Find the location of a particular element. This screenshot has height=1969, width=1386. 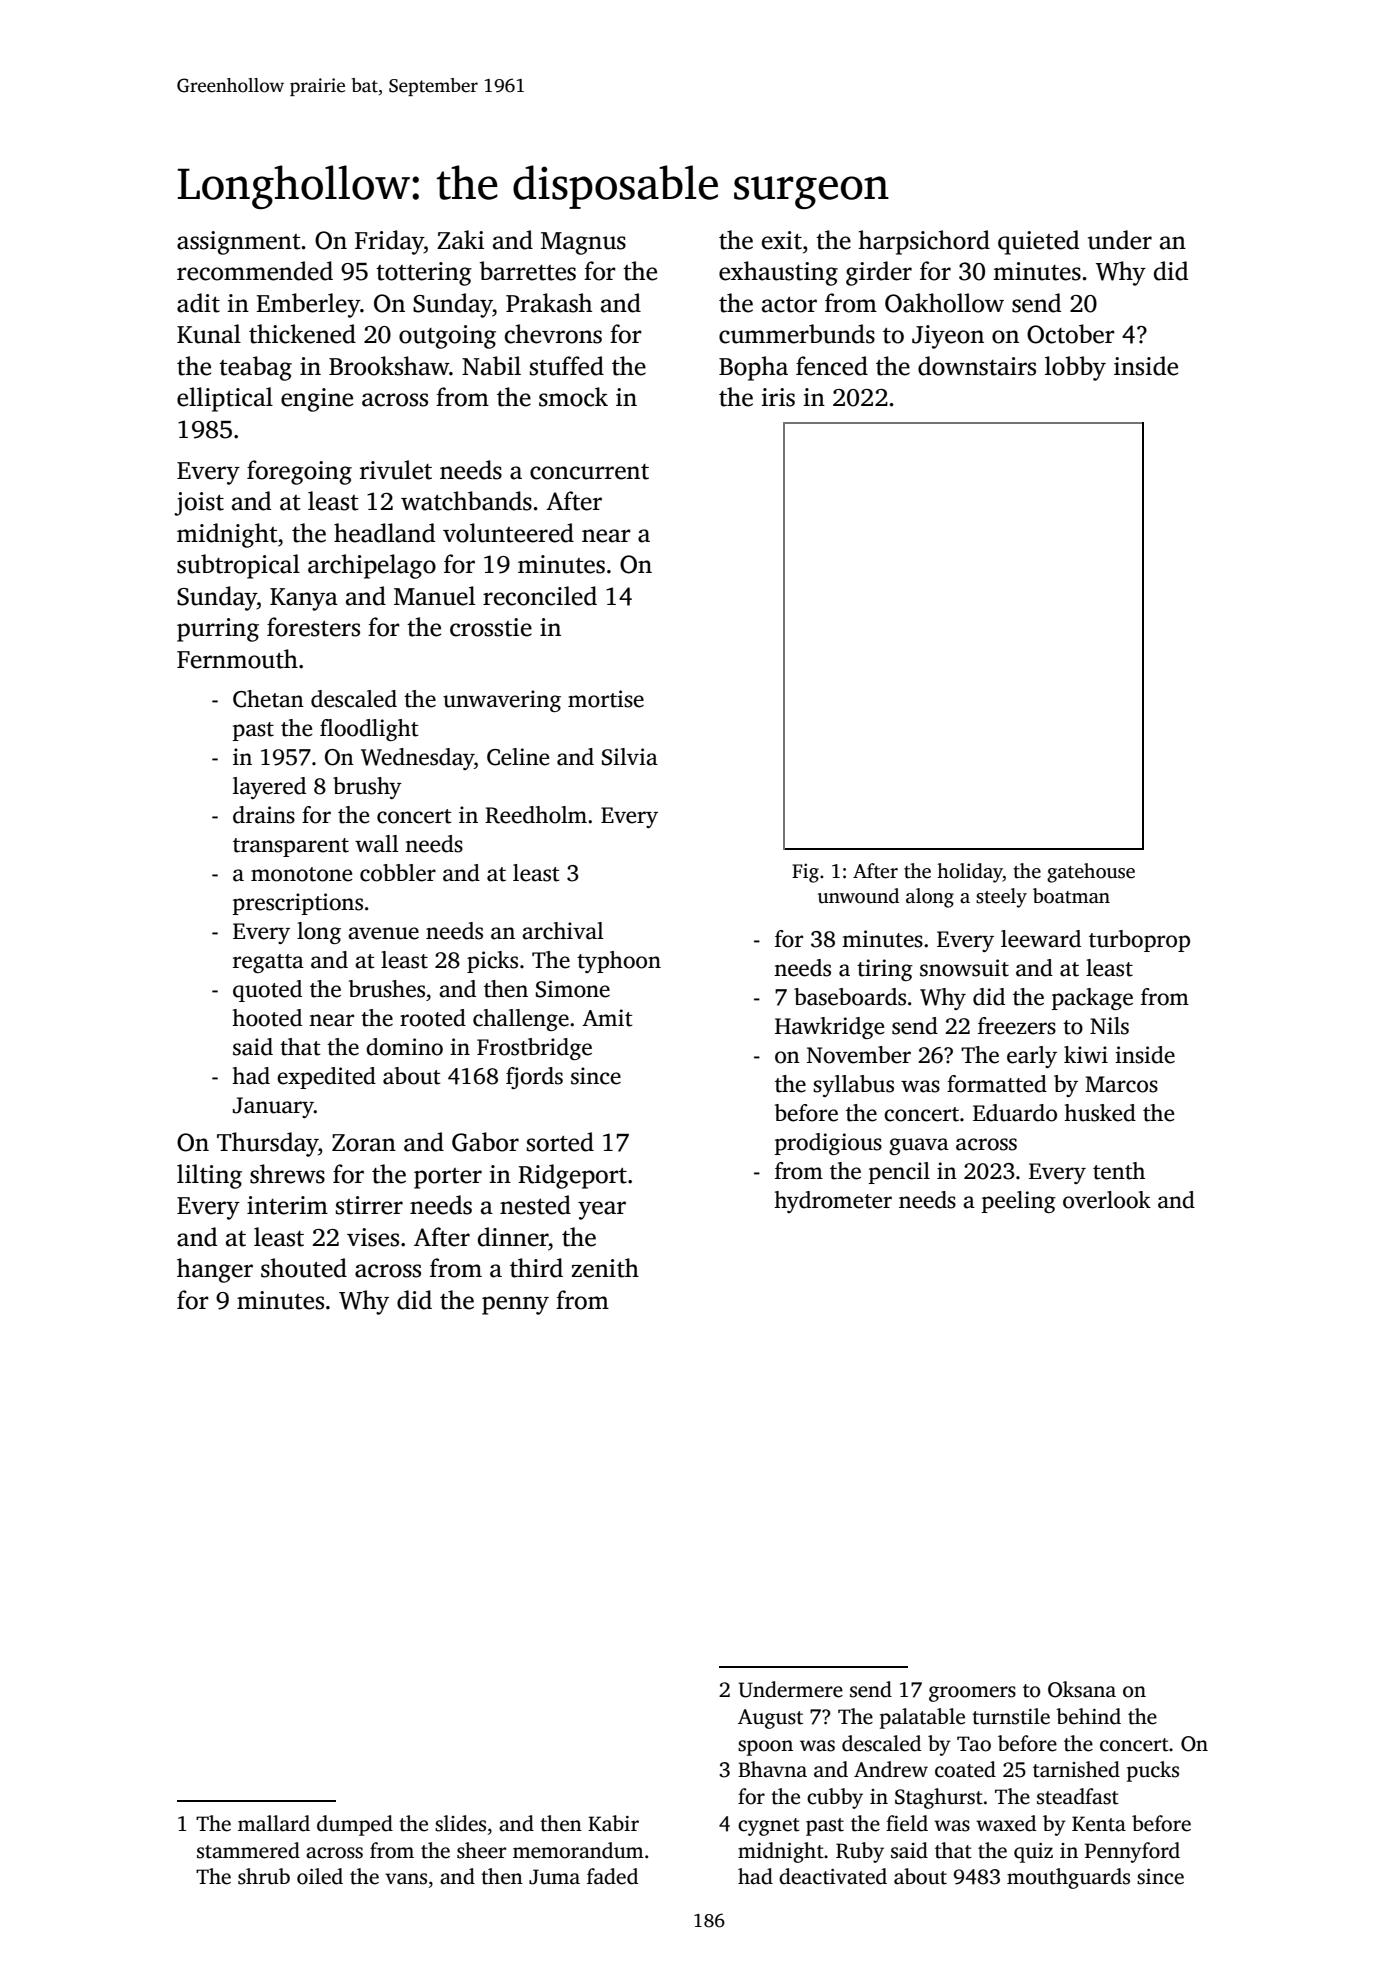

oiled is located at coordinates (320, 1876).
